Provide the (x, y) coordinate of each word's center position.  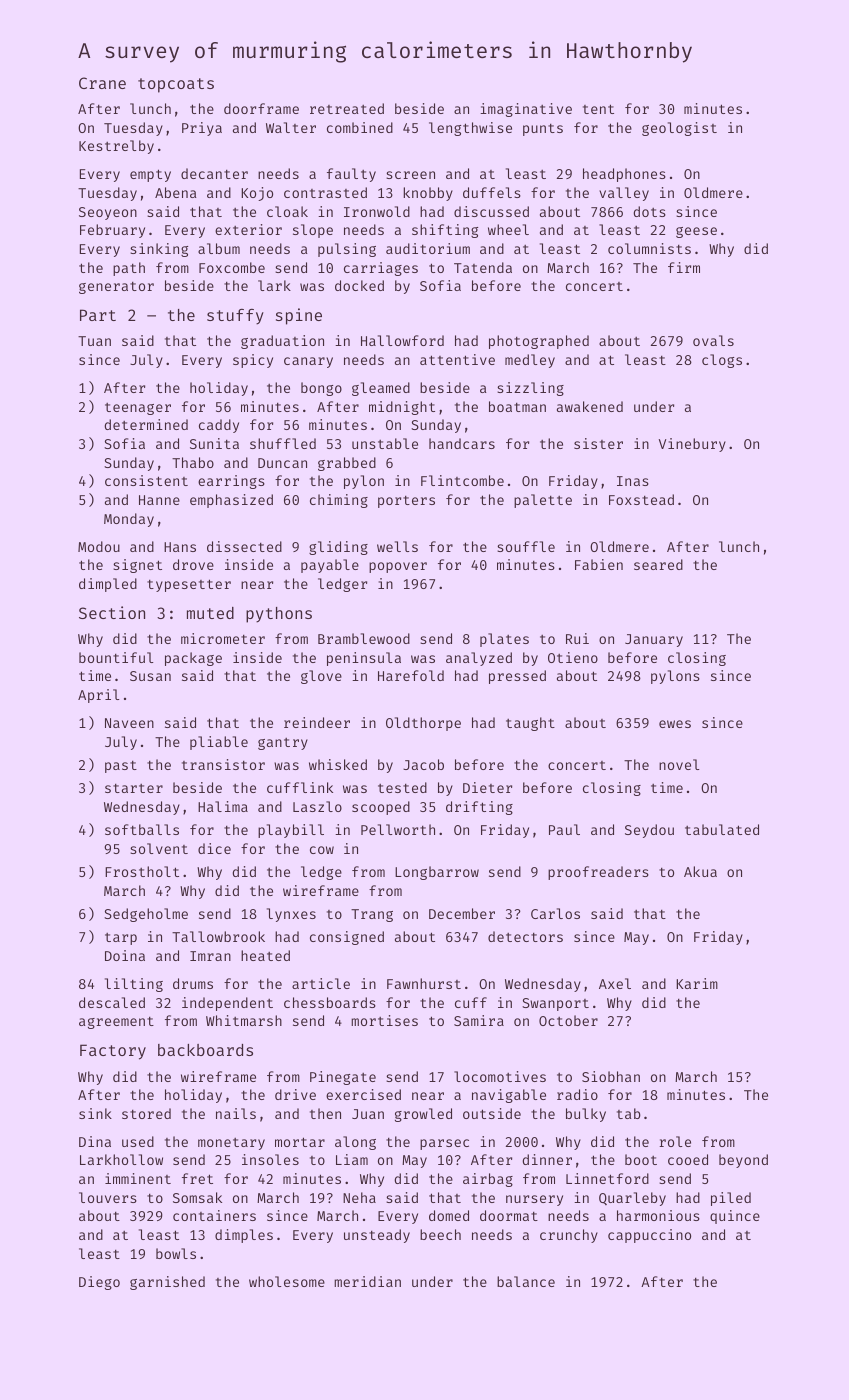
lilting (134, 985)
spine (299, 316)
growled (423, 1115)
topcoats (176, 85)
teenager (138, 409)
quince (735, 1217)
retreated (347, 108)
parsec (444, 1144)
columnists (649, 248)
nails (236, 1113)
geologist (679, 129)
